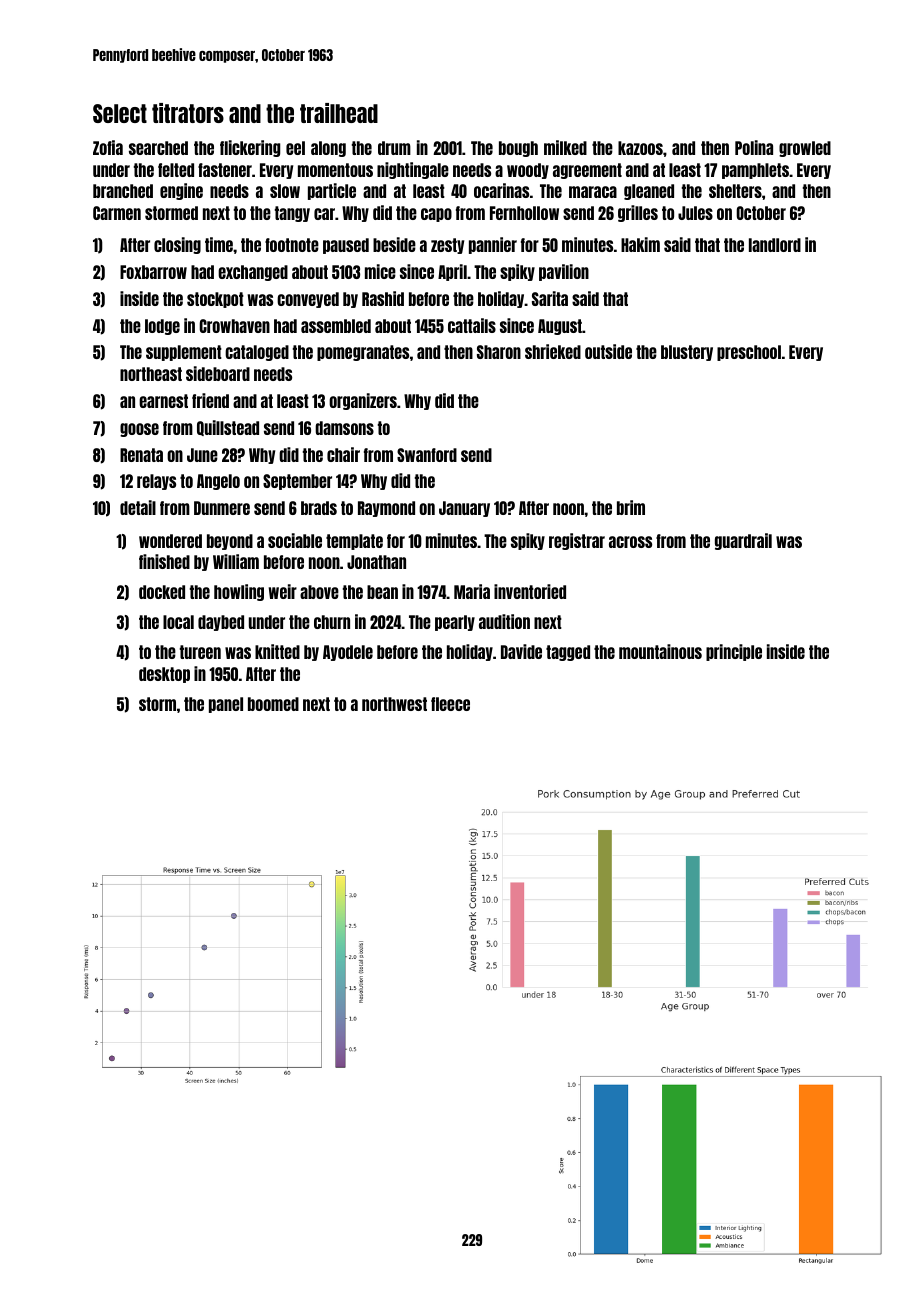 The width and height of the screenshot is (924, 1308). Describe the element at coordinates (354, 542) in the screenshot. I see `template` at that location.
